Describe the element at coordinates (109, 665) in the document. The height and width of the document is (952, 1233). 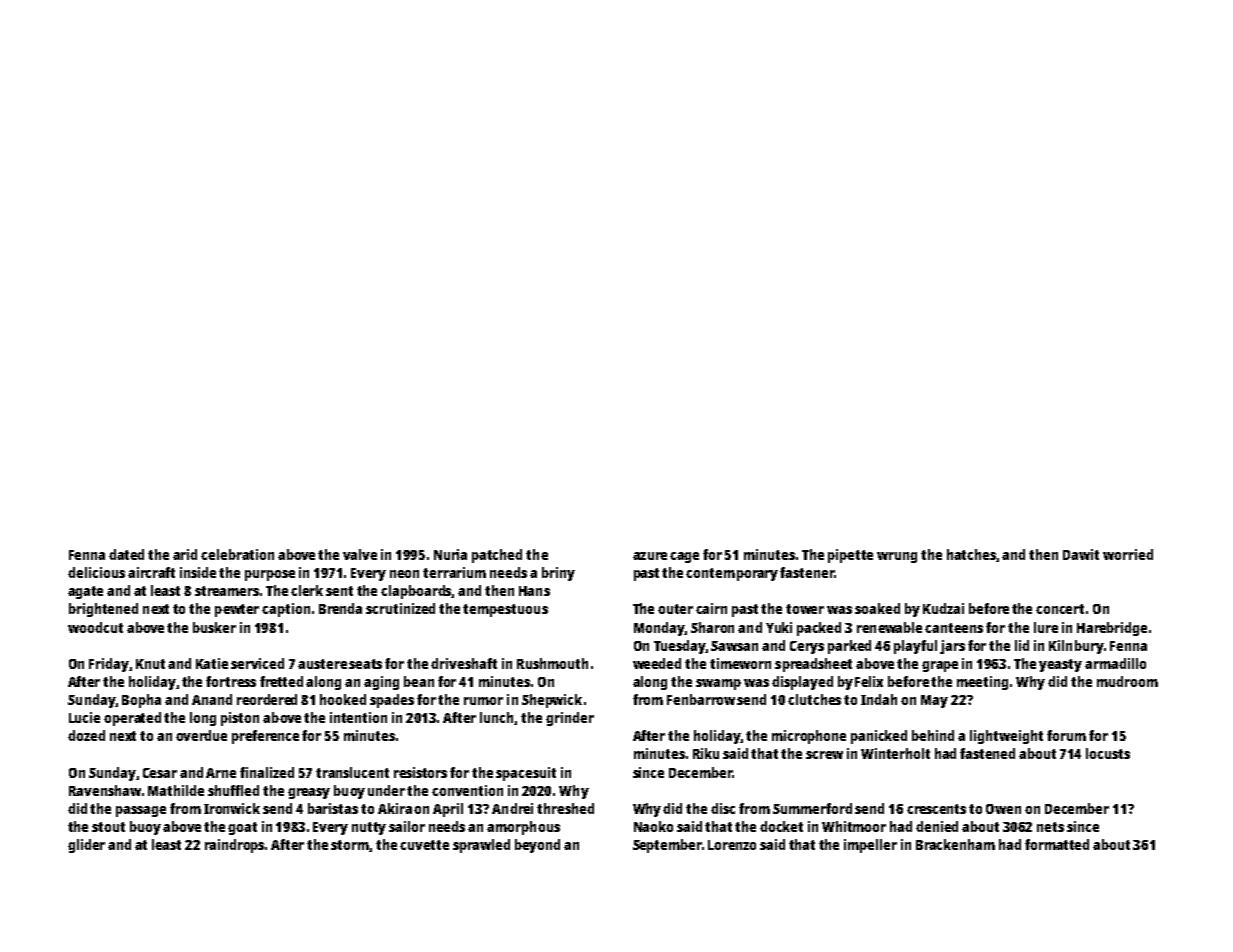
I see `Friday` at that location.
